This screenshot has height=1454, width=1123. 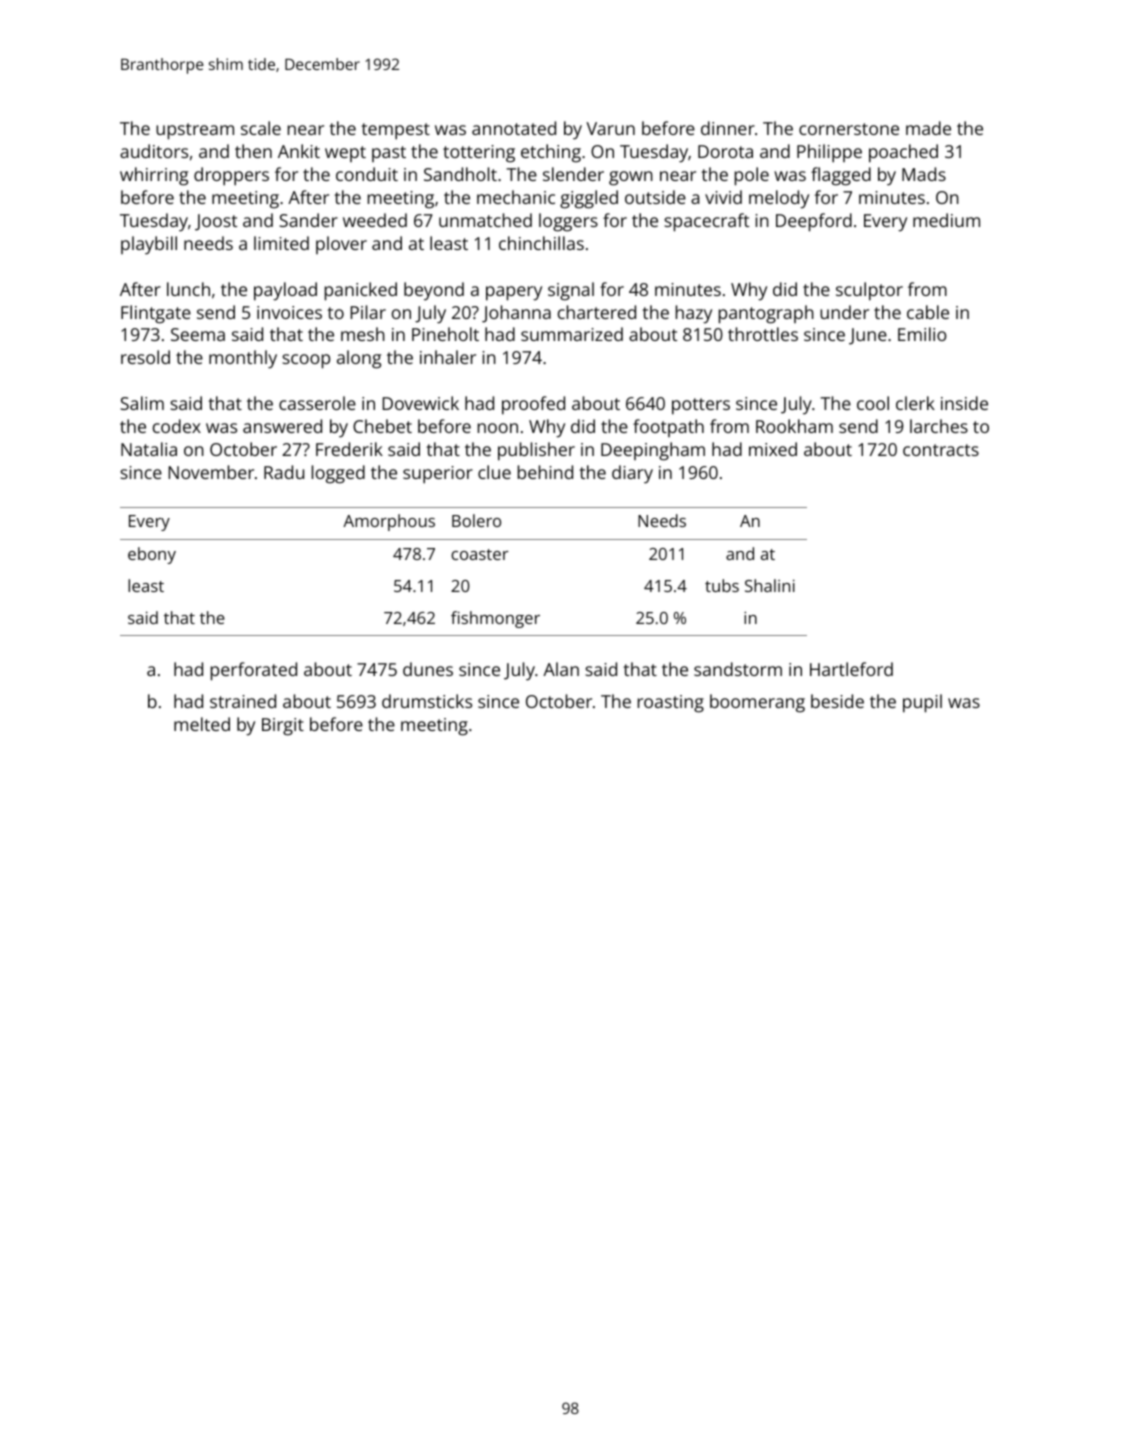 What do you see at coordinates (794, 426) in the screenshot?
I see `Rookham` at bounding box center [794, 426].
